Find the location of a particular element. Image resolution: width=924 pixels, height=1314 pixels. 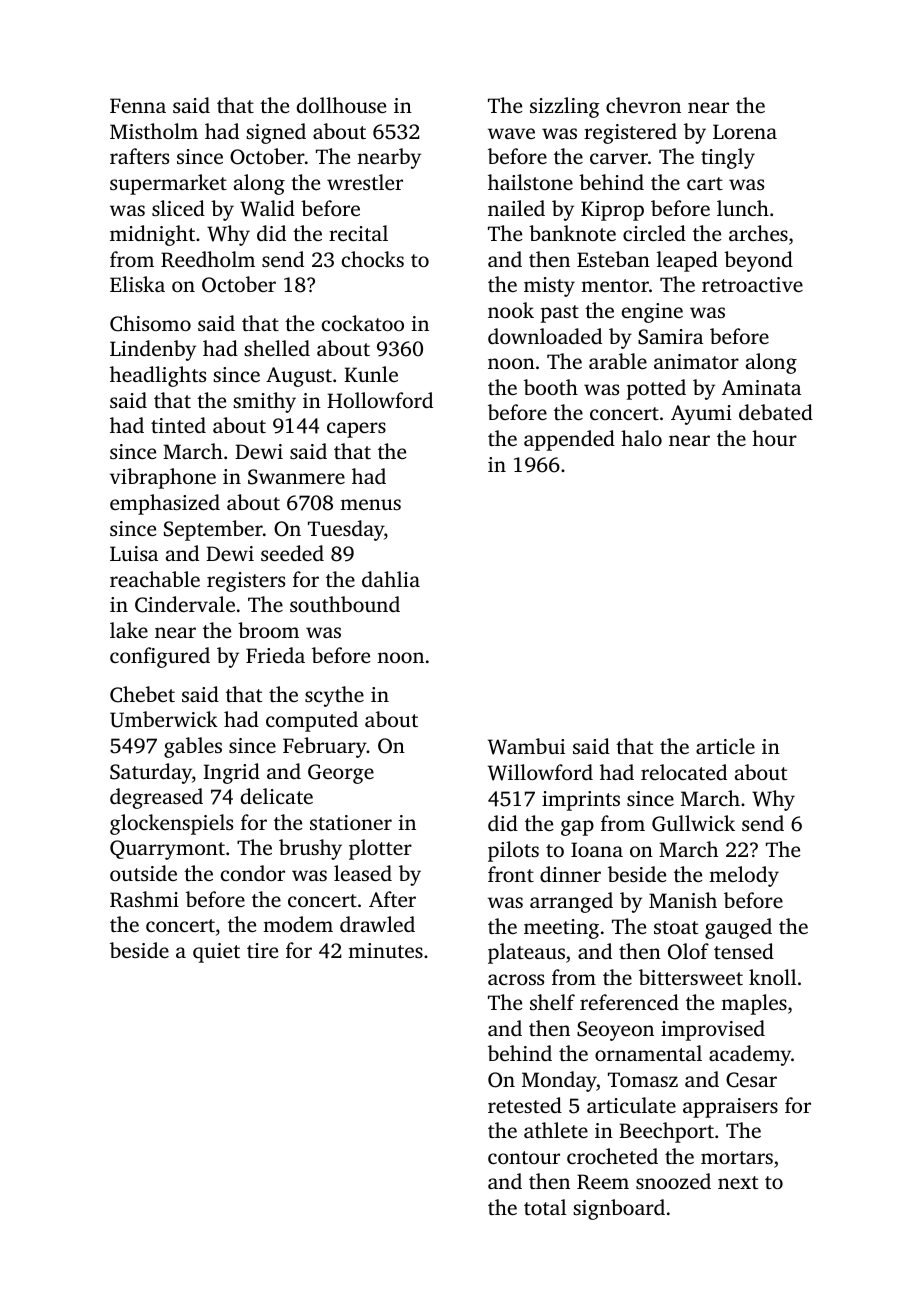

academy is located at coordinates (750, 1055).
